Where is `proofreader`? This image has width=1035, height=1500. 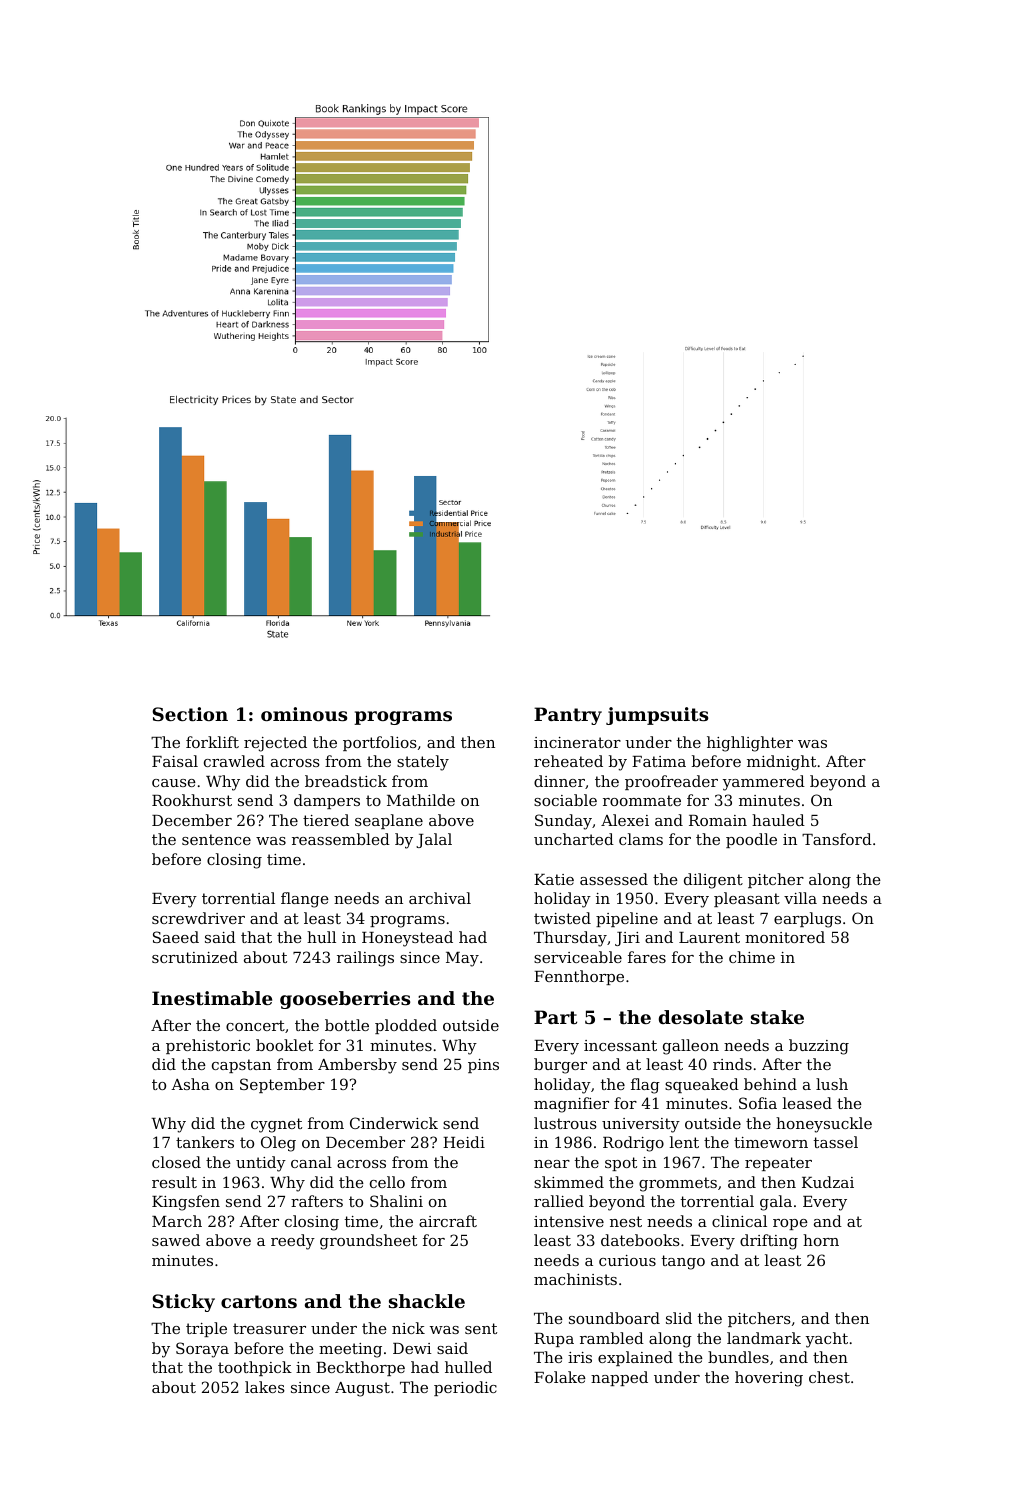 proofreader is located at coordinates (671, 782).
